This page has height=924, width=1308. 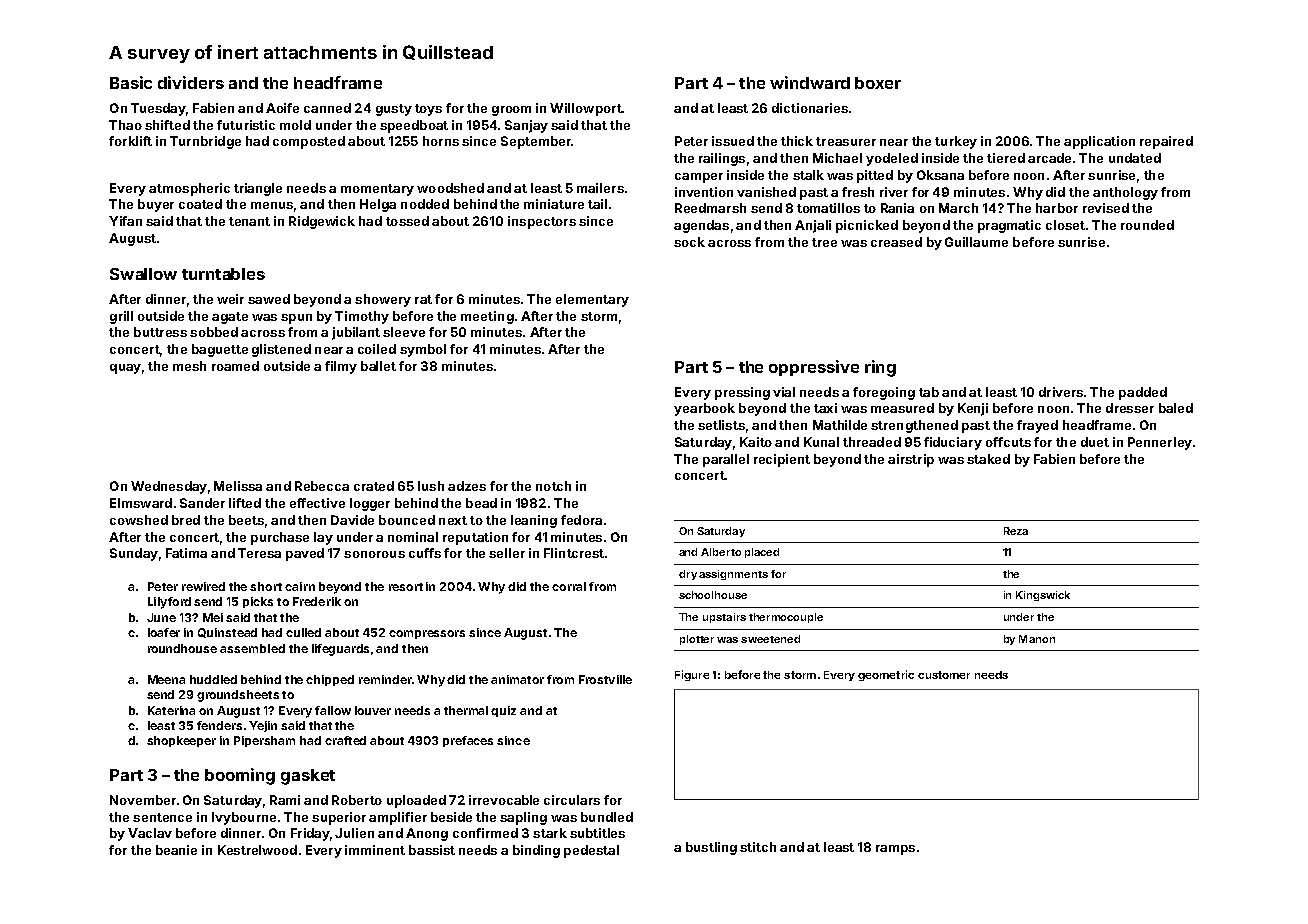 I want to click on windward, so click(x=810, y=82).
